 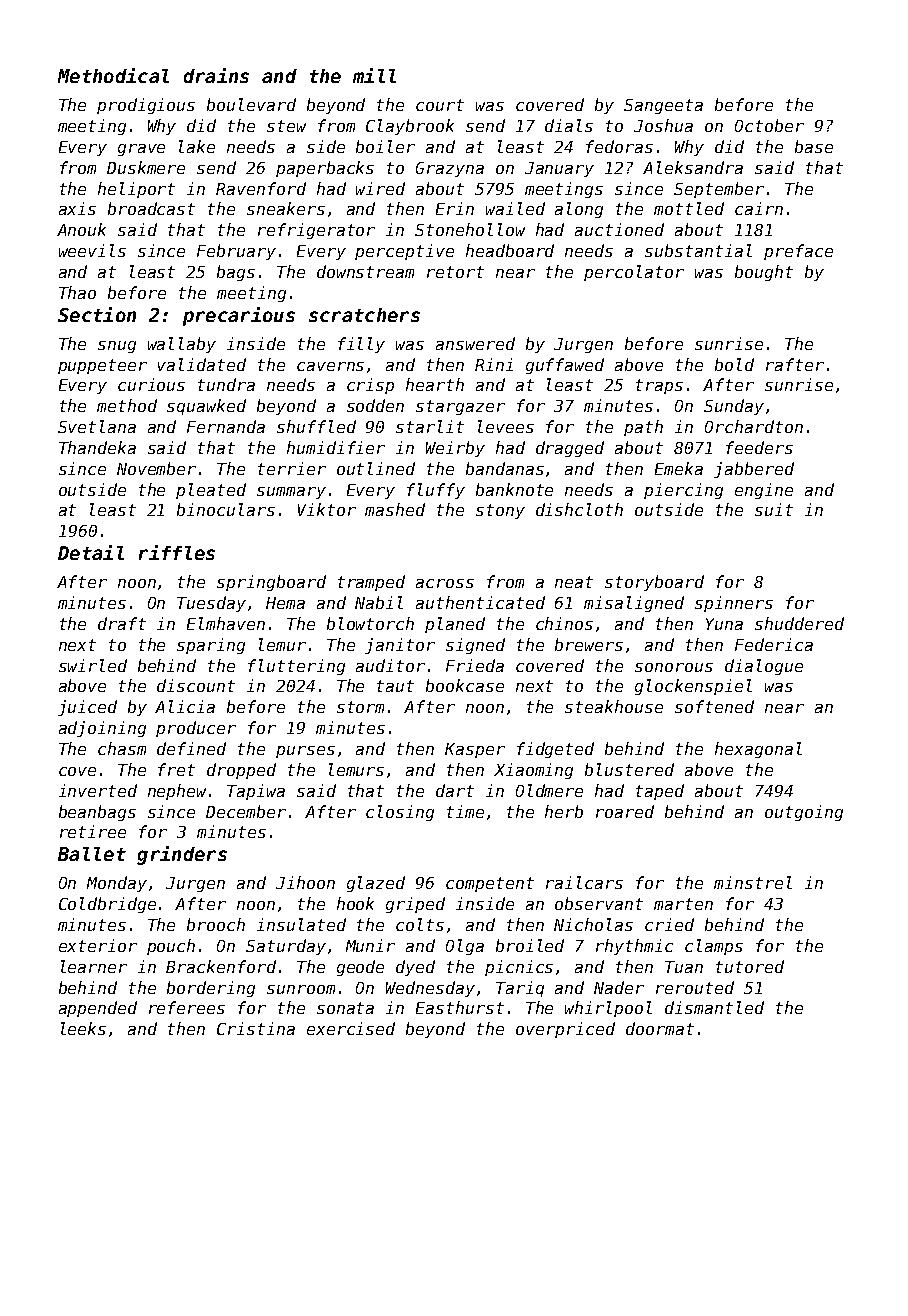 What do you see at coordinates (660, 1028) in the screenshot?
I see `doormat` at bounding box center [660, 1028].
